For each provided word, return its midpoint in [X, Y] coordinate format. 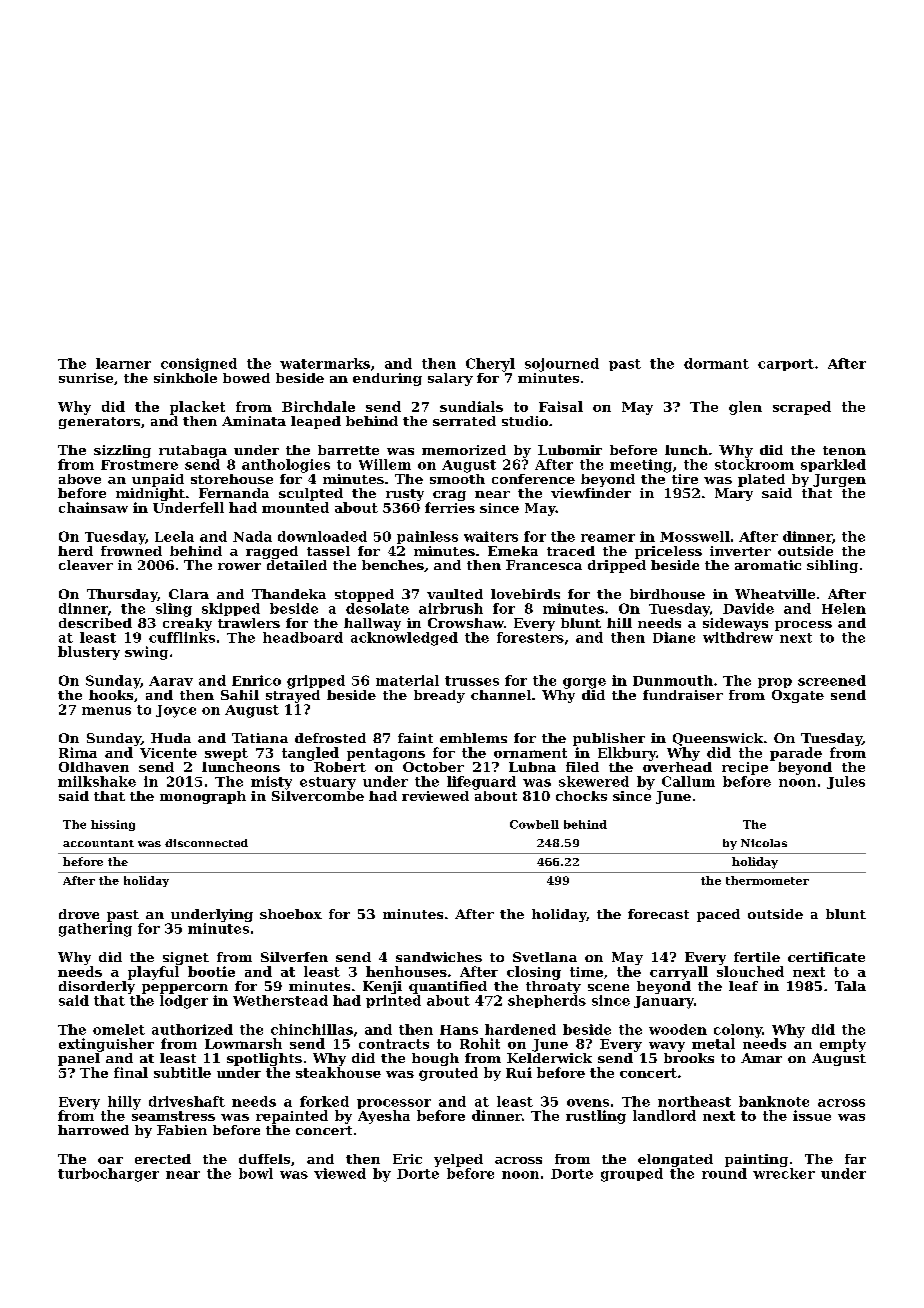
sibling [832, 566]
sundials [471, 406]
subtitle [182, 1072]
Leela [174, 536]
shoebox [291, 914]
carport [786, 365]
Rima [78, 752]
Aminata [254, 421]
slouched [750, 971]
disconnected [206, 843]
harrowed [93, 1130]
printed [393, 1001]
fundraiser [683, 695]
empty [843, 1045]
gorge [584, 683]
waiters [491, 536]
